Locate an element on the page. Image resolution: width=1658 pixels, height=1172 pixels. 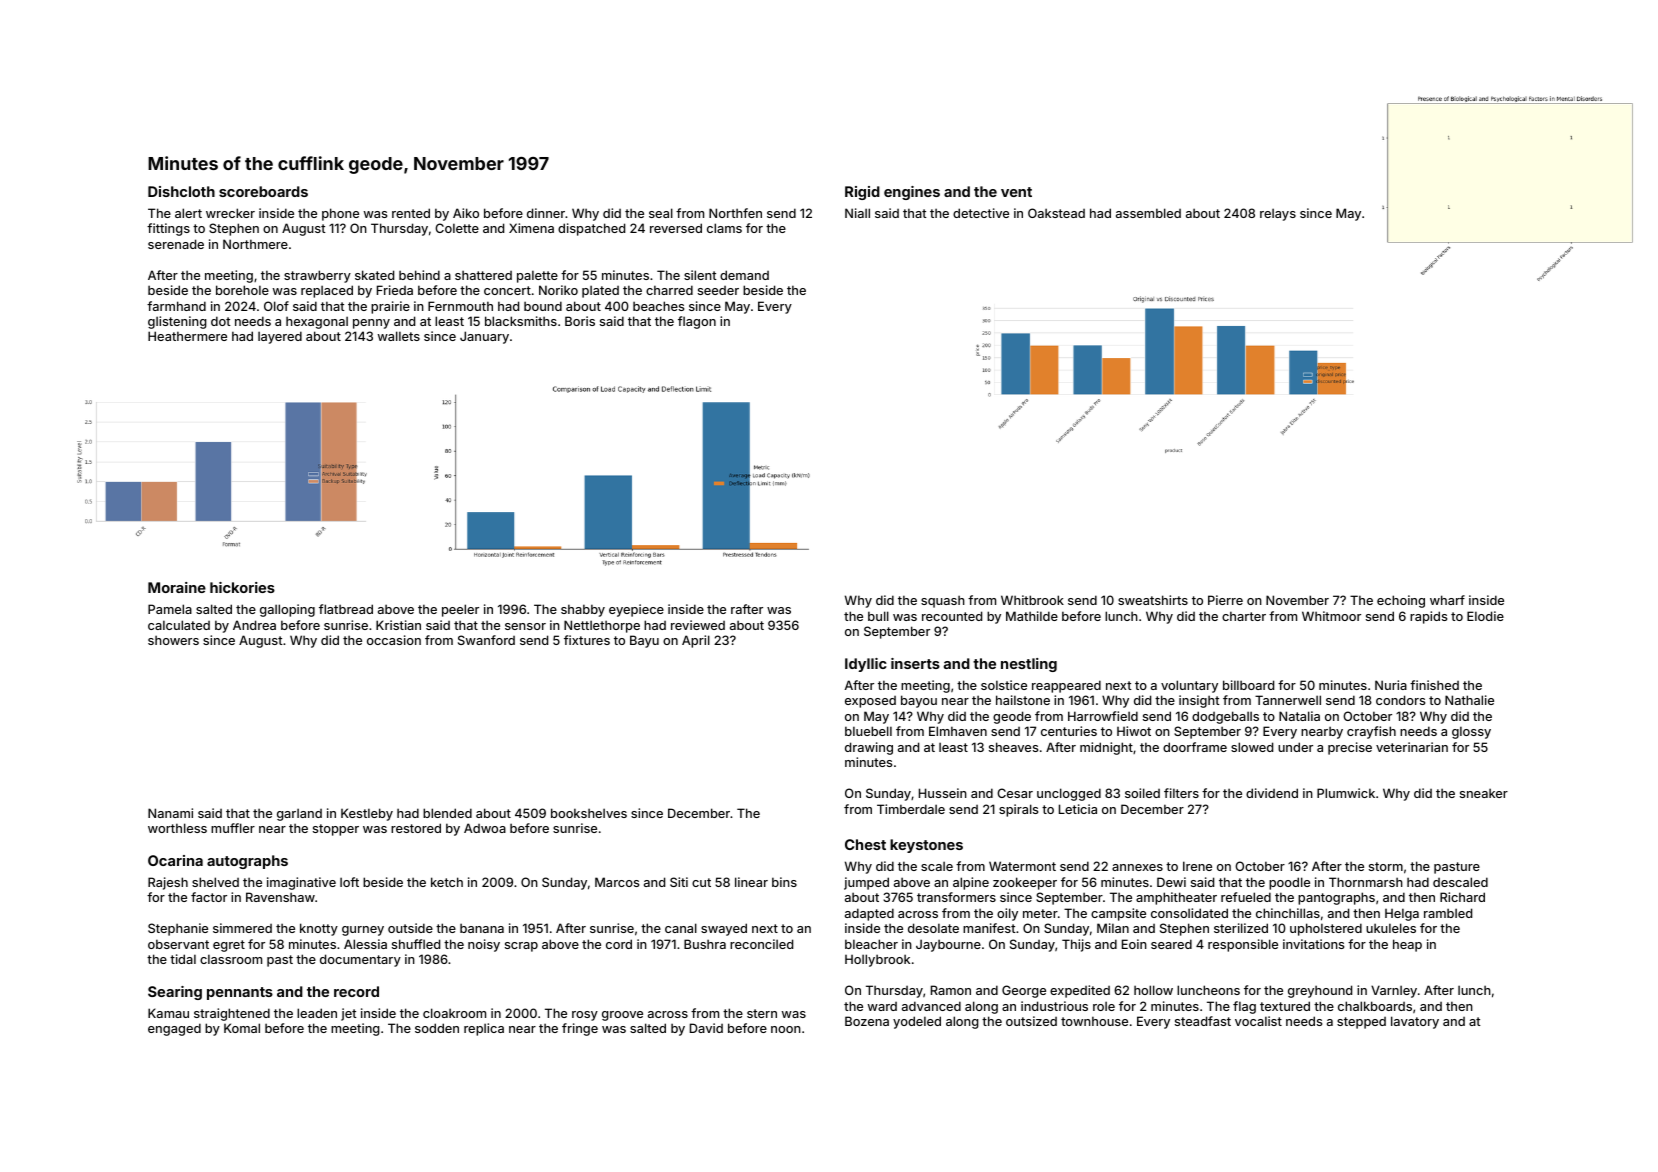
seeder is located at coordinates (718, 290).
